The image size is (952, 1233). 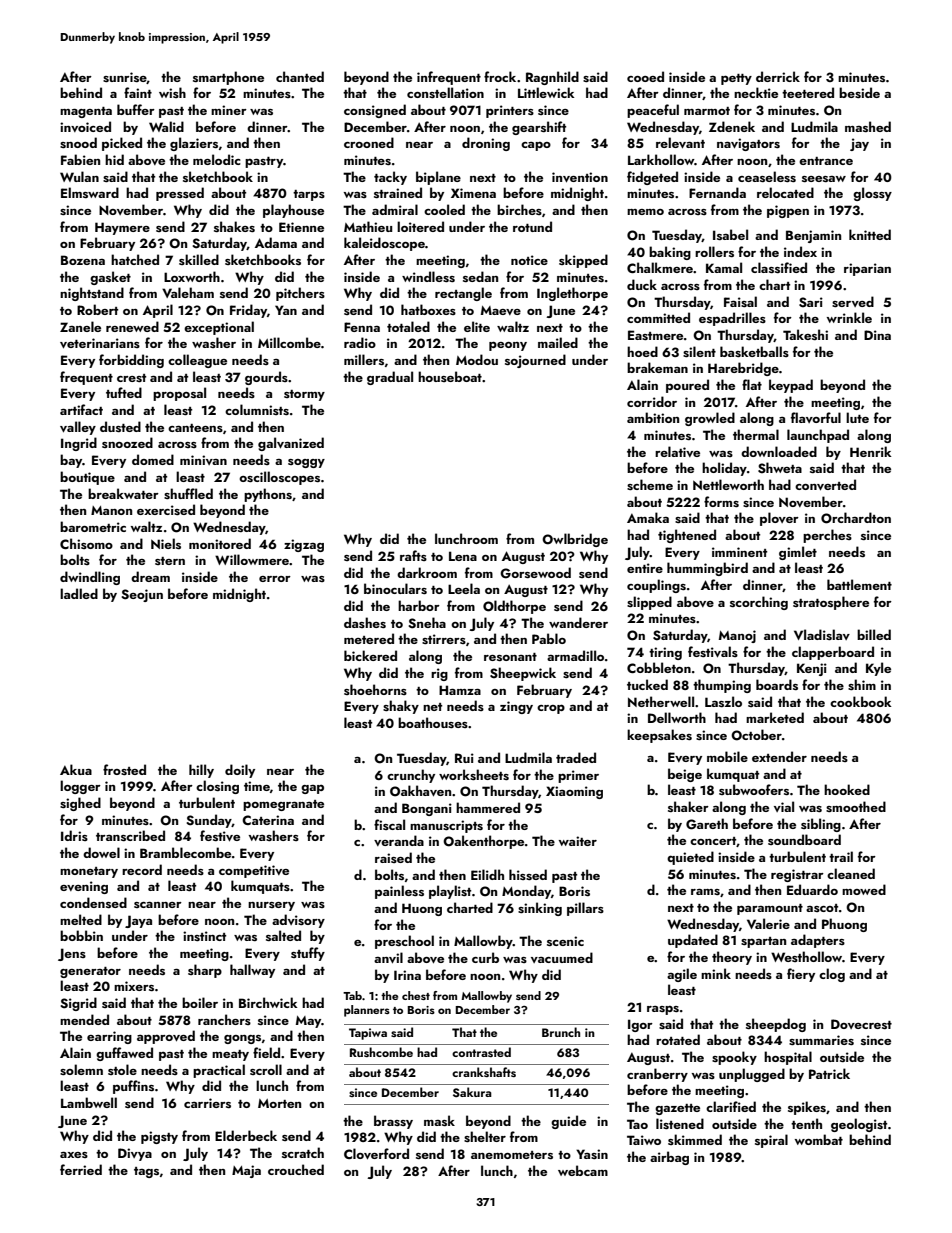 I want to click on Nettleworth, so click(x=728, y=484).
